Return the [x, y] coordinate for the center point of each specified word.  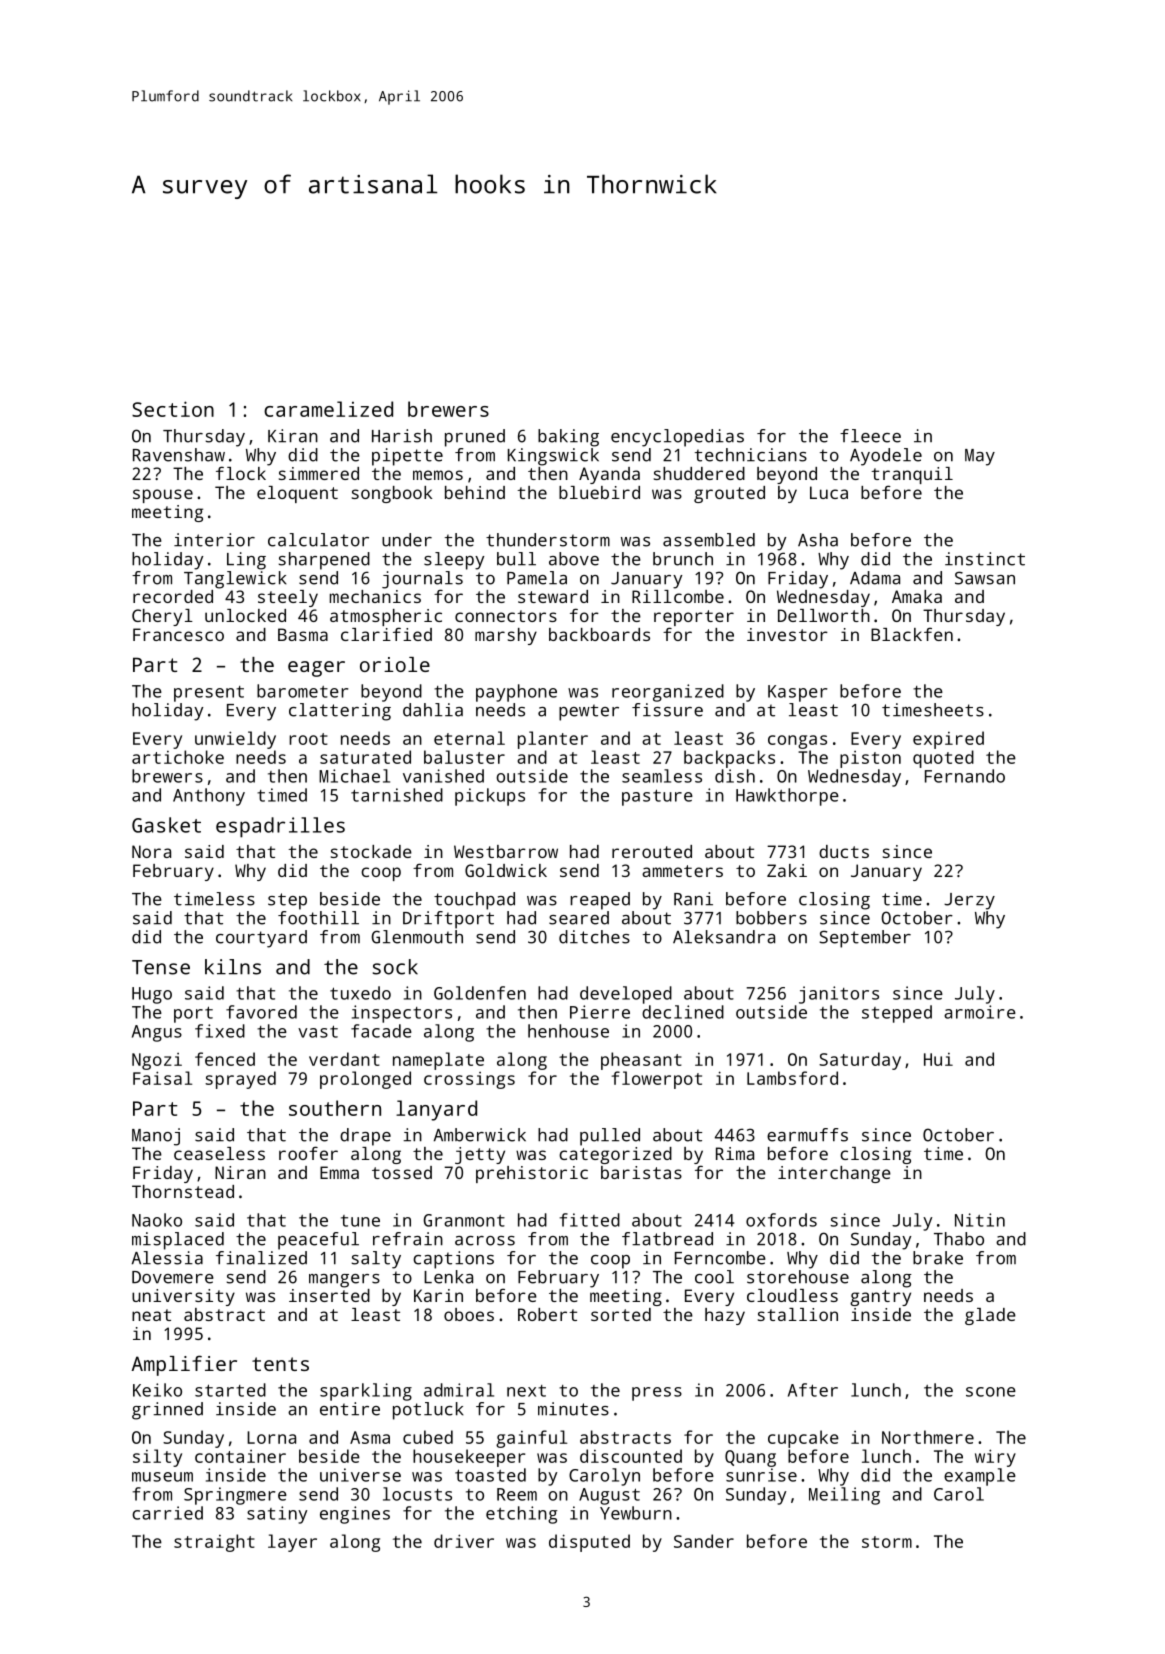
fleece [870, 436]
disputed [589, 1543]
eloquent [297, 494]
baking [568, 438]
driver [464, 1541]
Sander [704, 1541]
